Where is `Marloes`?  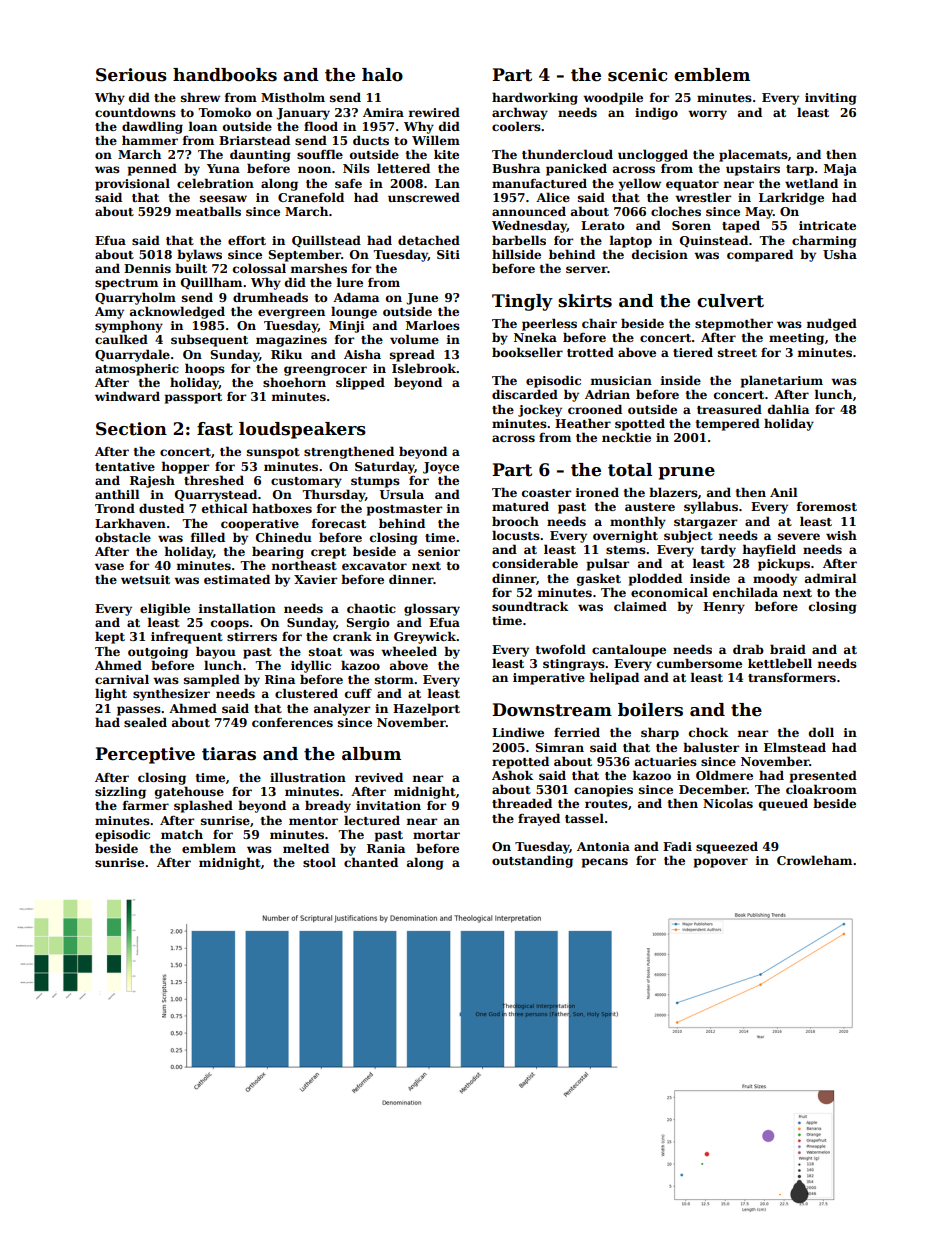 Marloes is located at coordinates (433, 325).
